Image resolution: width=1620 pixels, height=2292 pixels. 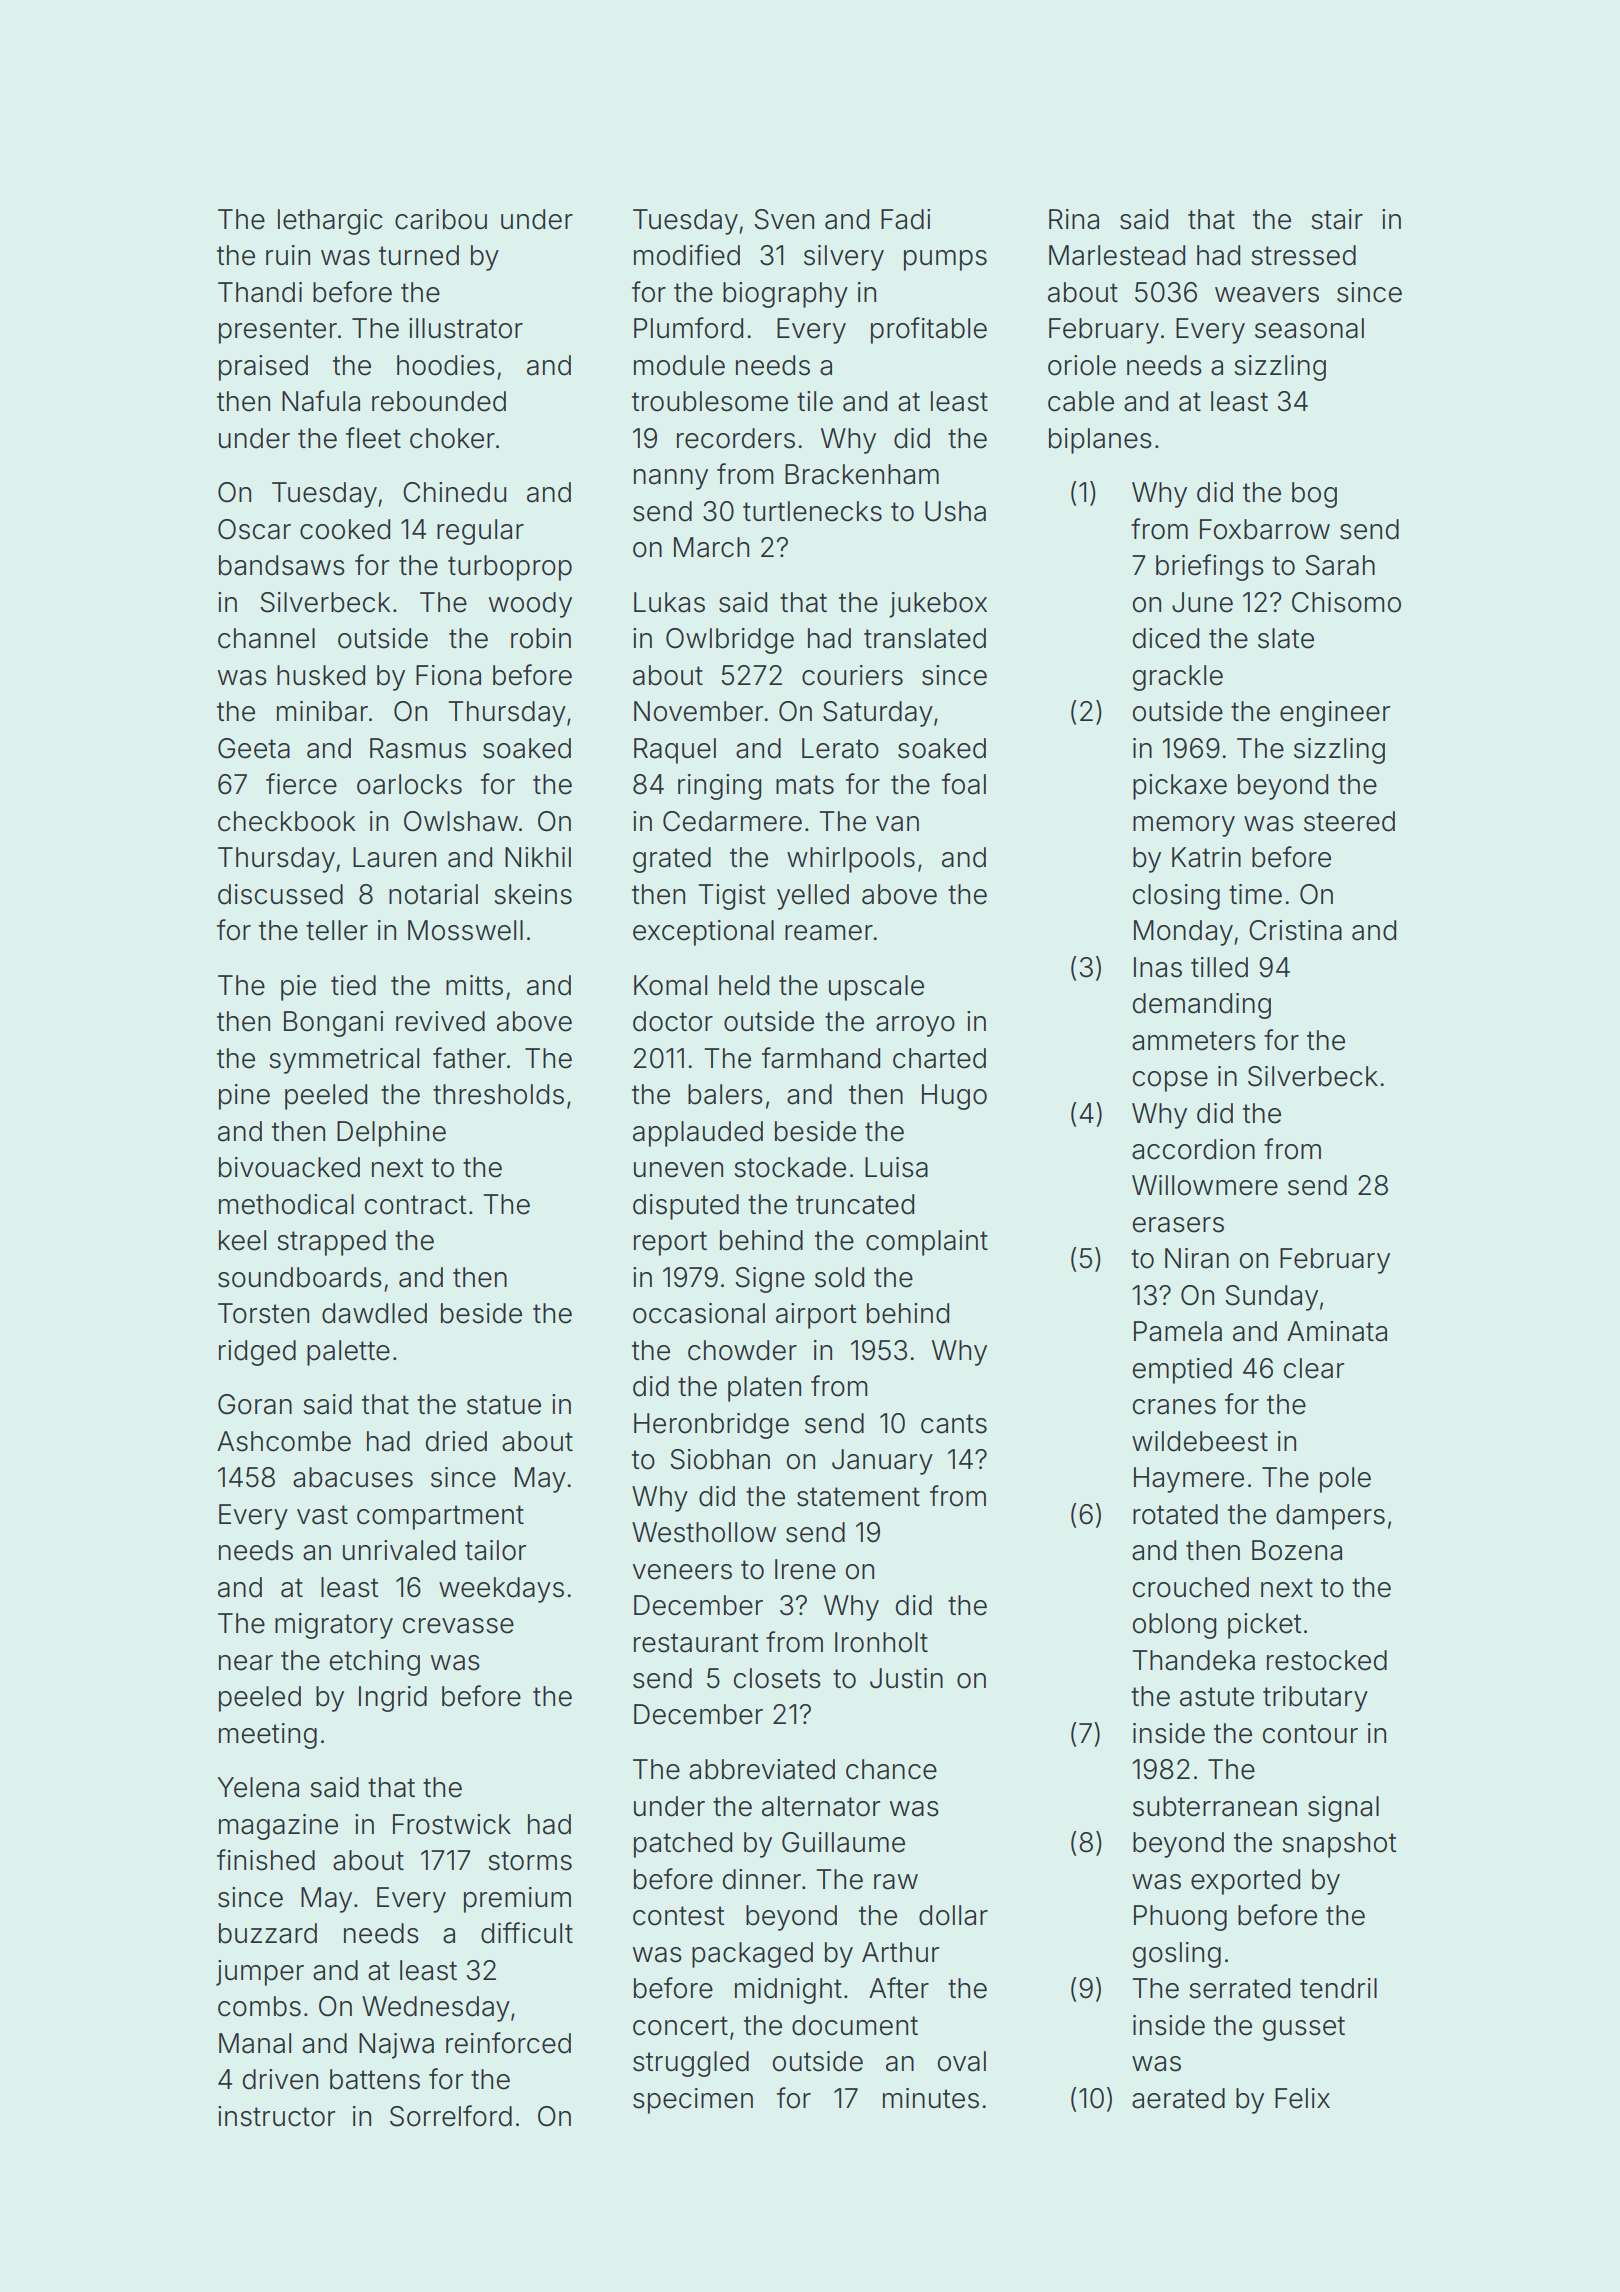 What do you see at coordinates (288, 255) in the screenshot?
I see `ruin` at bounding box center [288, 255].
